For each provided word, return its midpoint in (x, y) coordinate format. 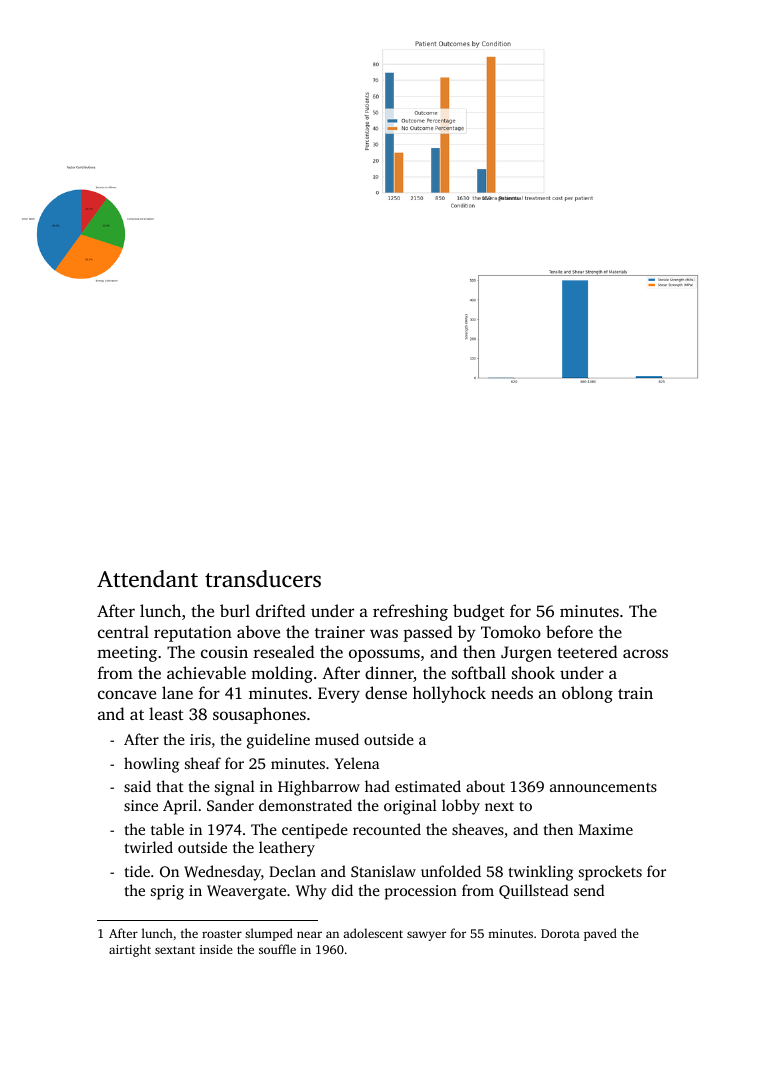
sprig (167, 892)
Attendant (147, 579)
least (166, 713)
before (569, 631)
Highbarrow (319, 788)
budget (479, 612)
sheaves (478, 829)
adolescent (373, 933)
